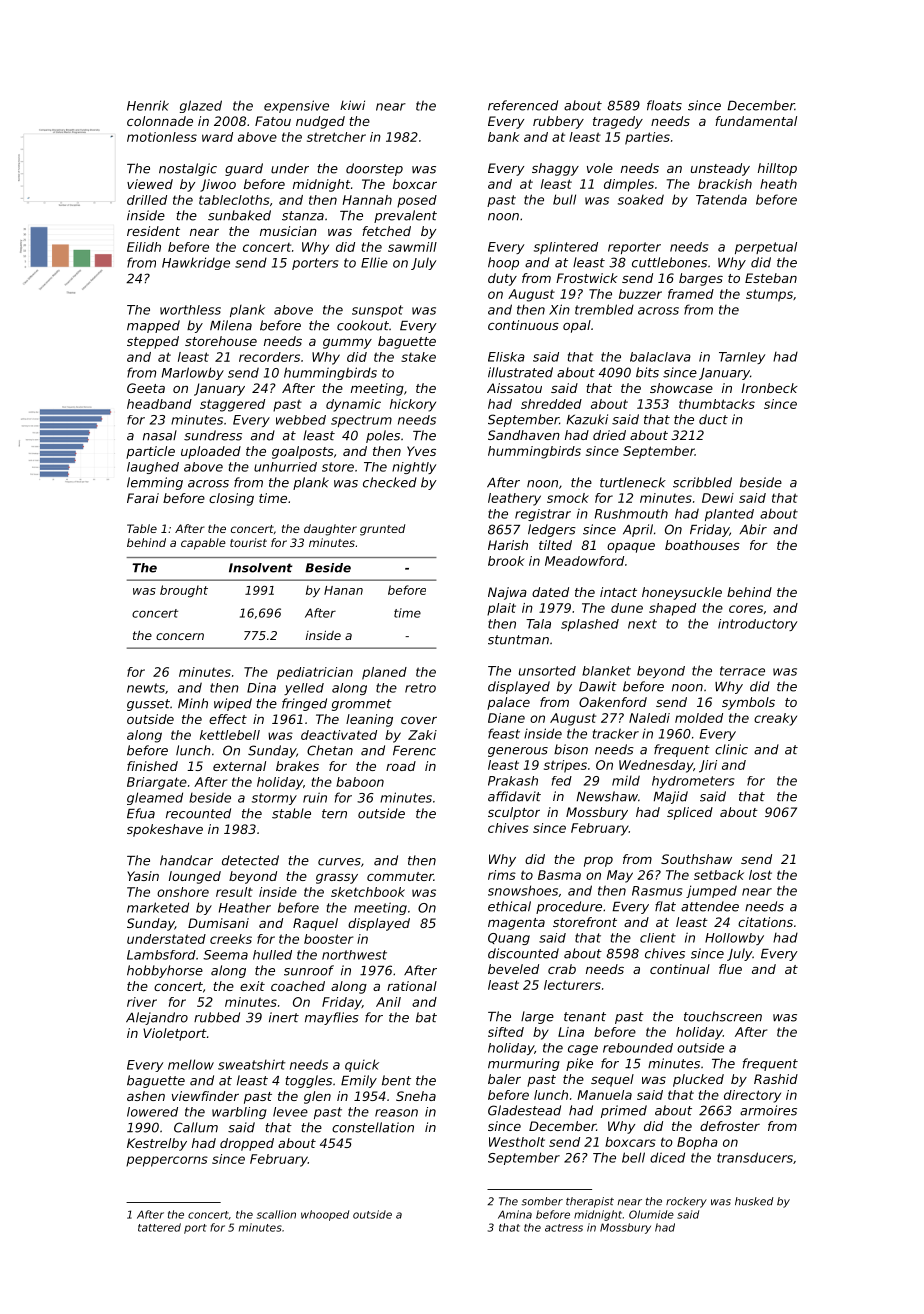 The width and height of the screenshot is (924, 1314). What do you see at coordinates (233, 704) in the screenshot?
I see `wiped` at bounding box center [233, 704].
